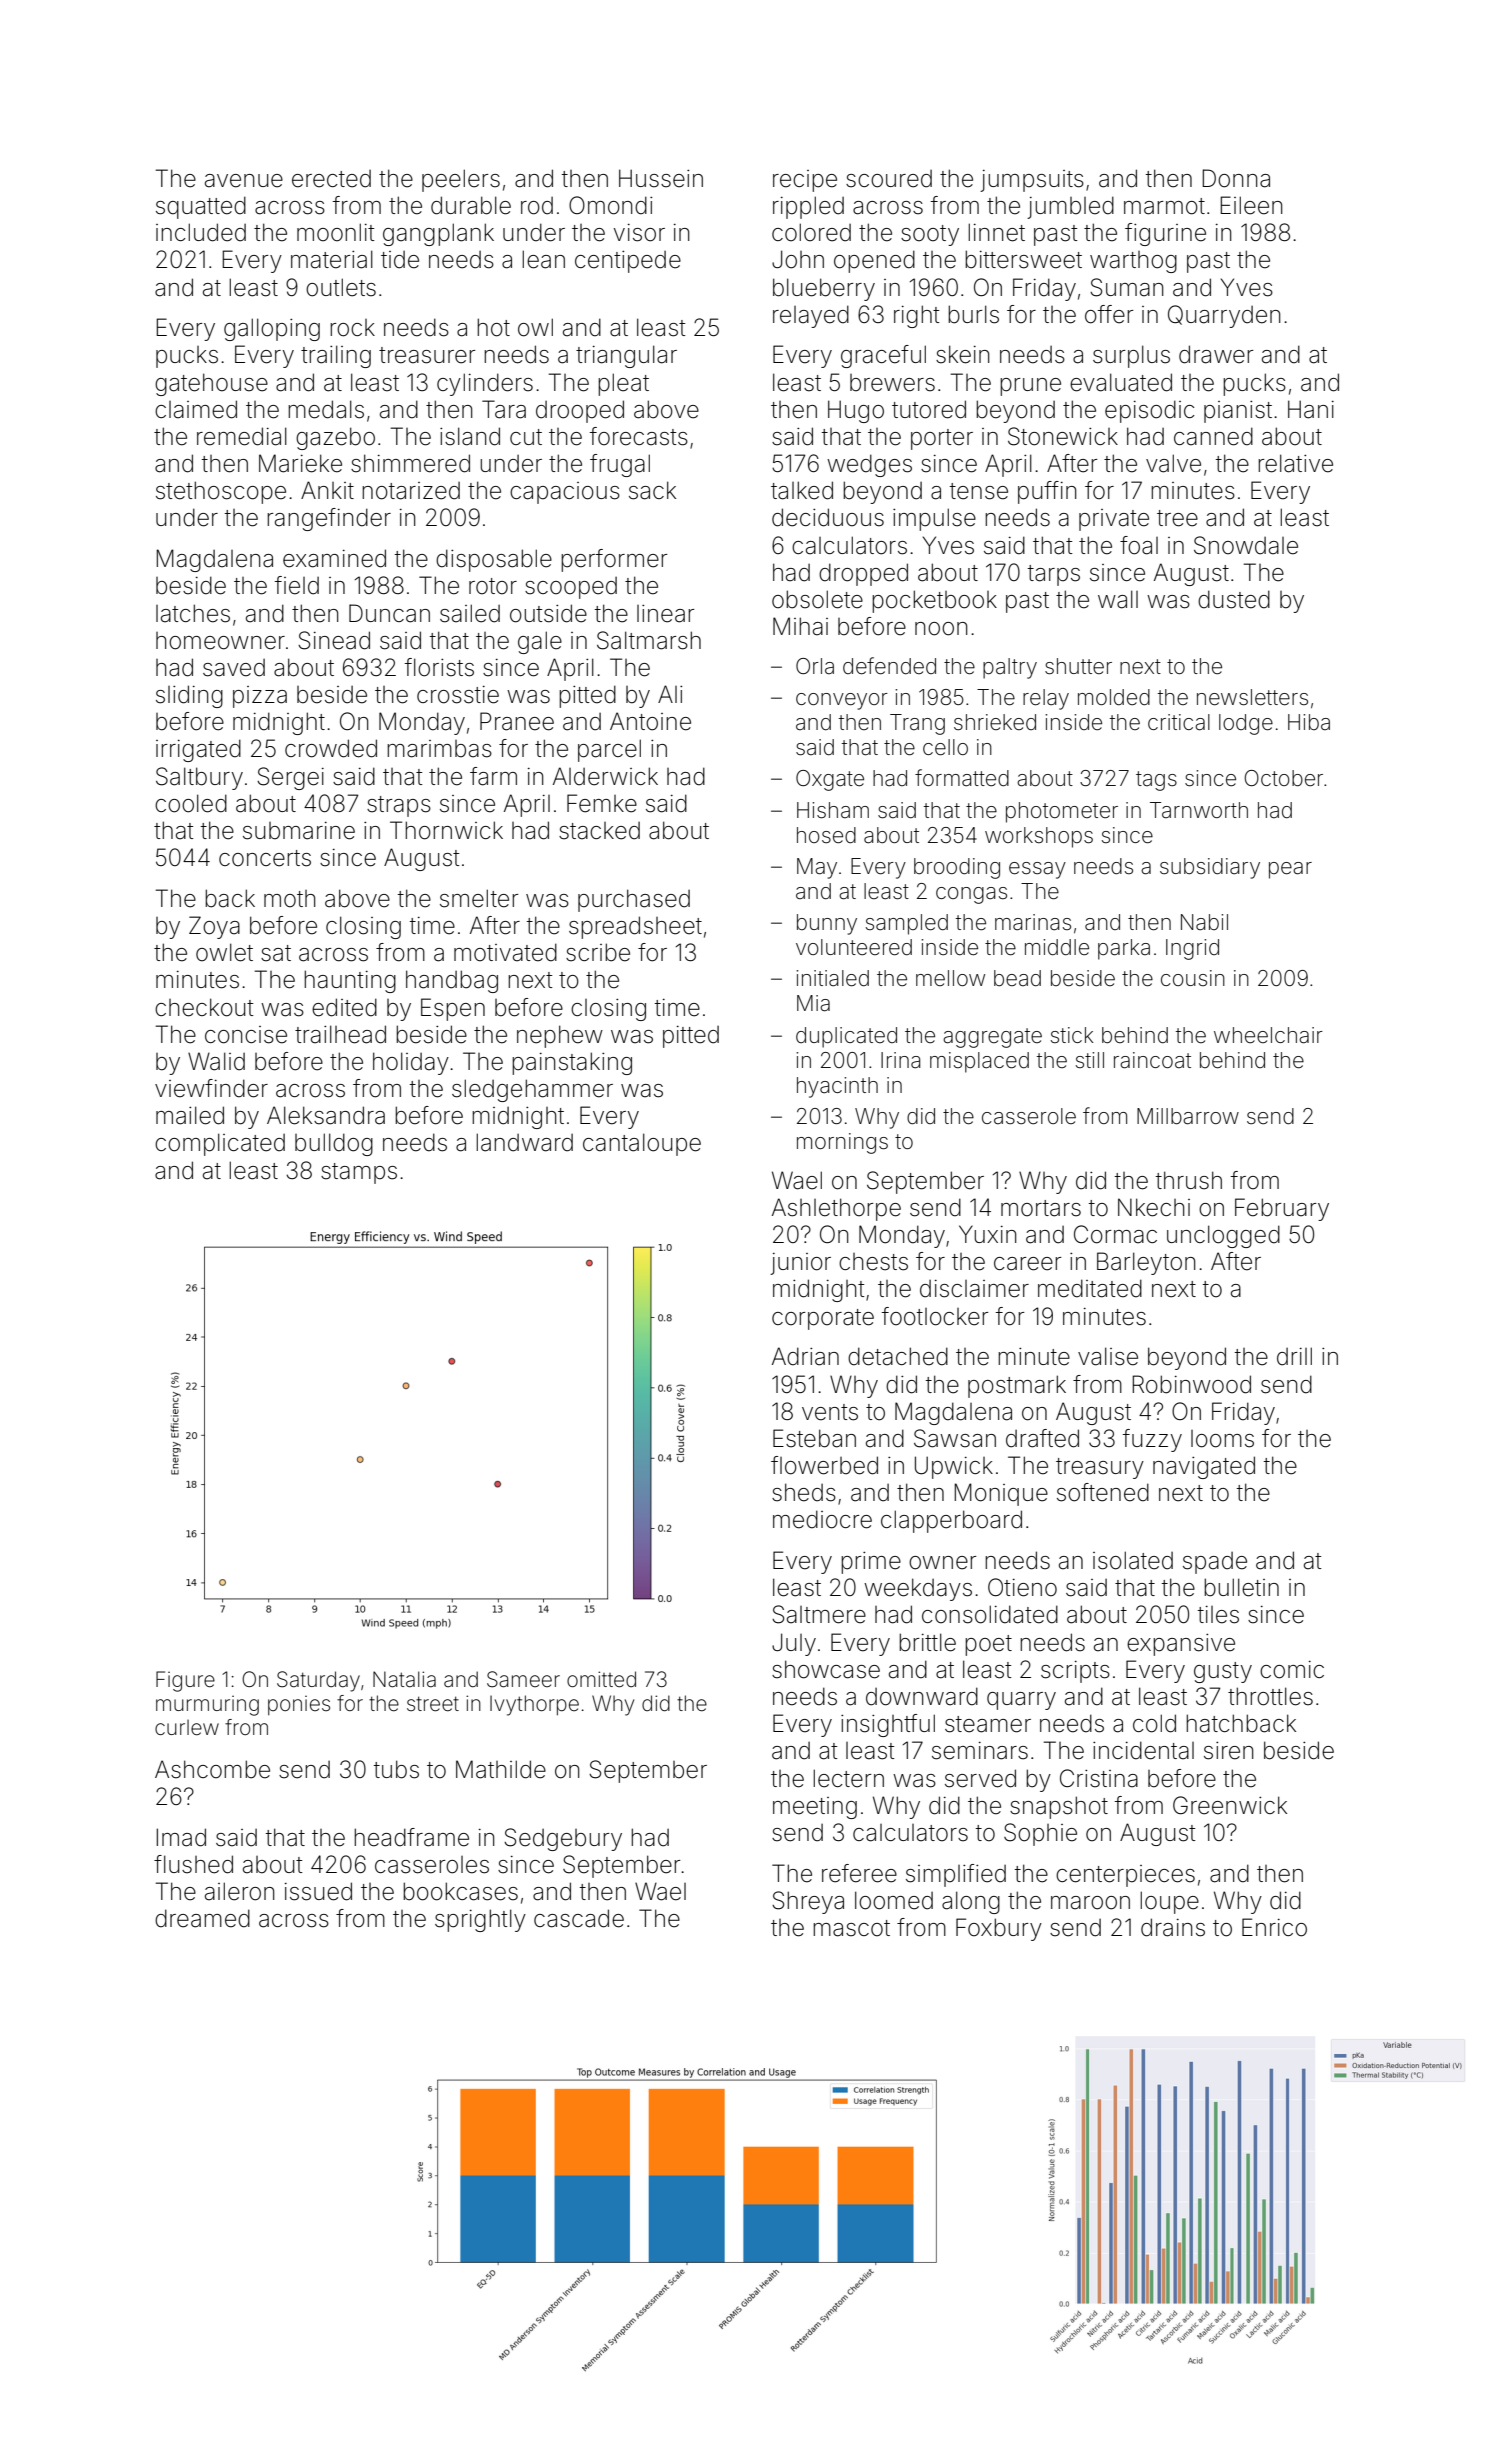 The height and width of the screenshot is (2464, 1496). I want to click on curlew, so click(187, 1728).
